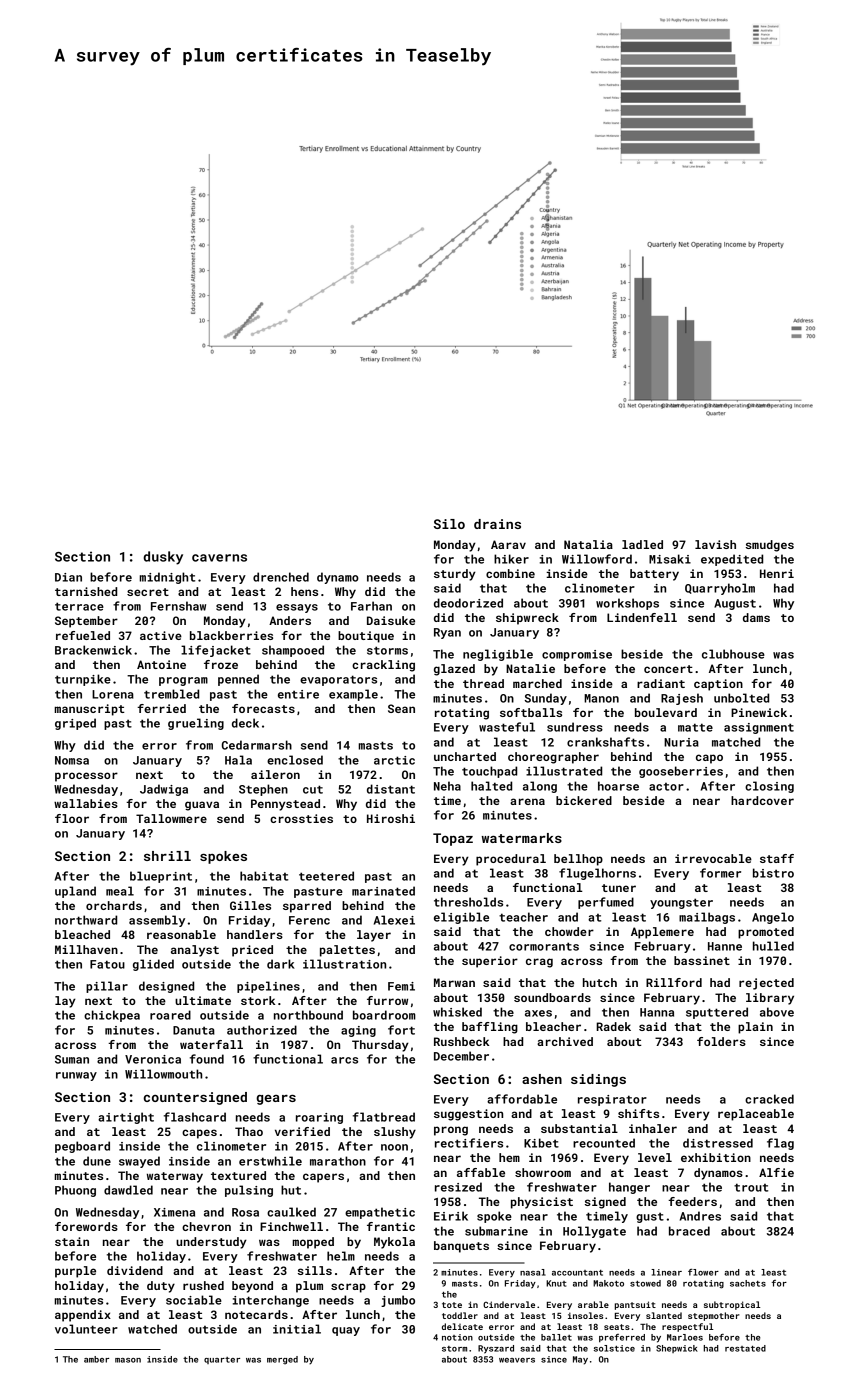 The height and width of the image is (1400, 849). What do you see at coordinates (346, 1331) in the image?
I see `quay` at bounding box center [346, 1331].
